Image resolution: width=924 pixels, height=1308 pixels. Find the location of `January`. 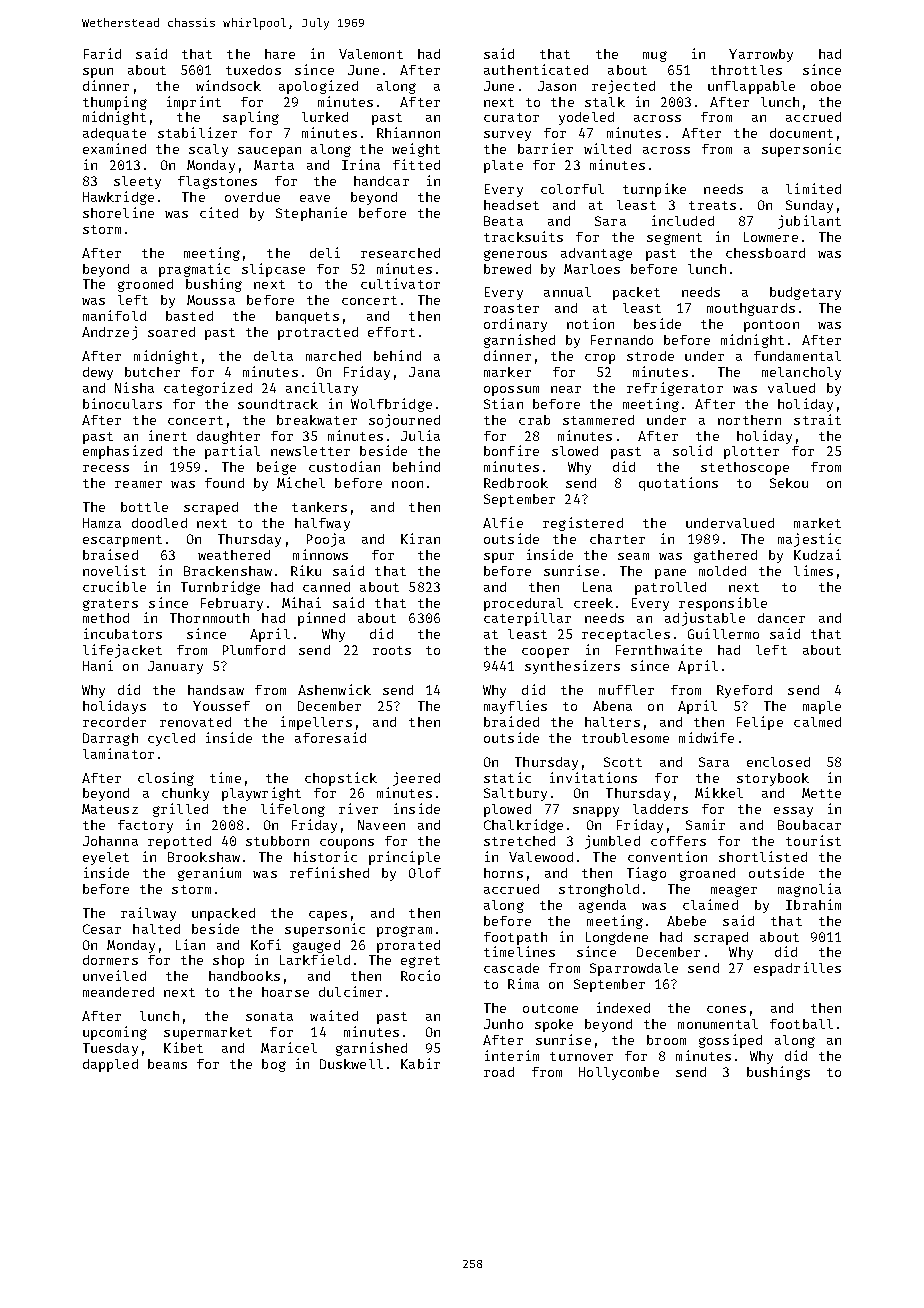

January is located at coordinates (175, 667).
